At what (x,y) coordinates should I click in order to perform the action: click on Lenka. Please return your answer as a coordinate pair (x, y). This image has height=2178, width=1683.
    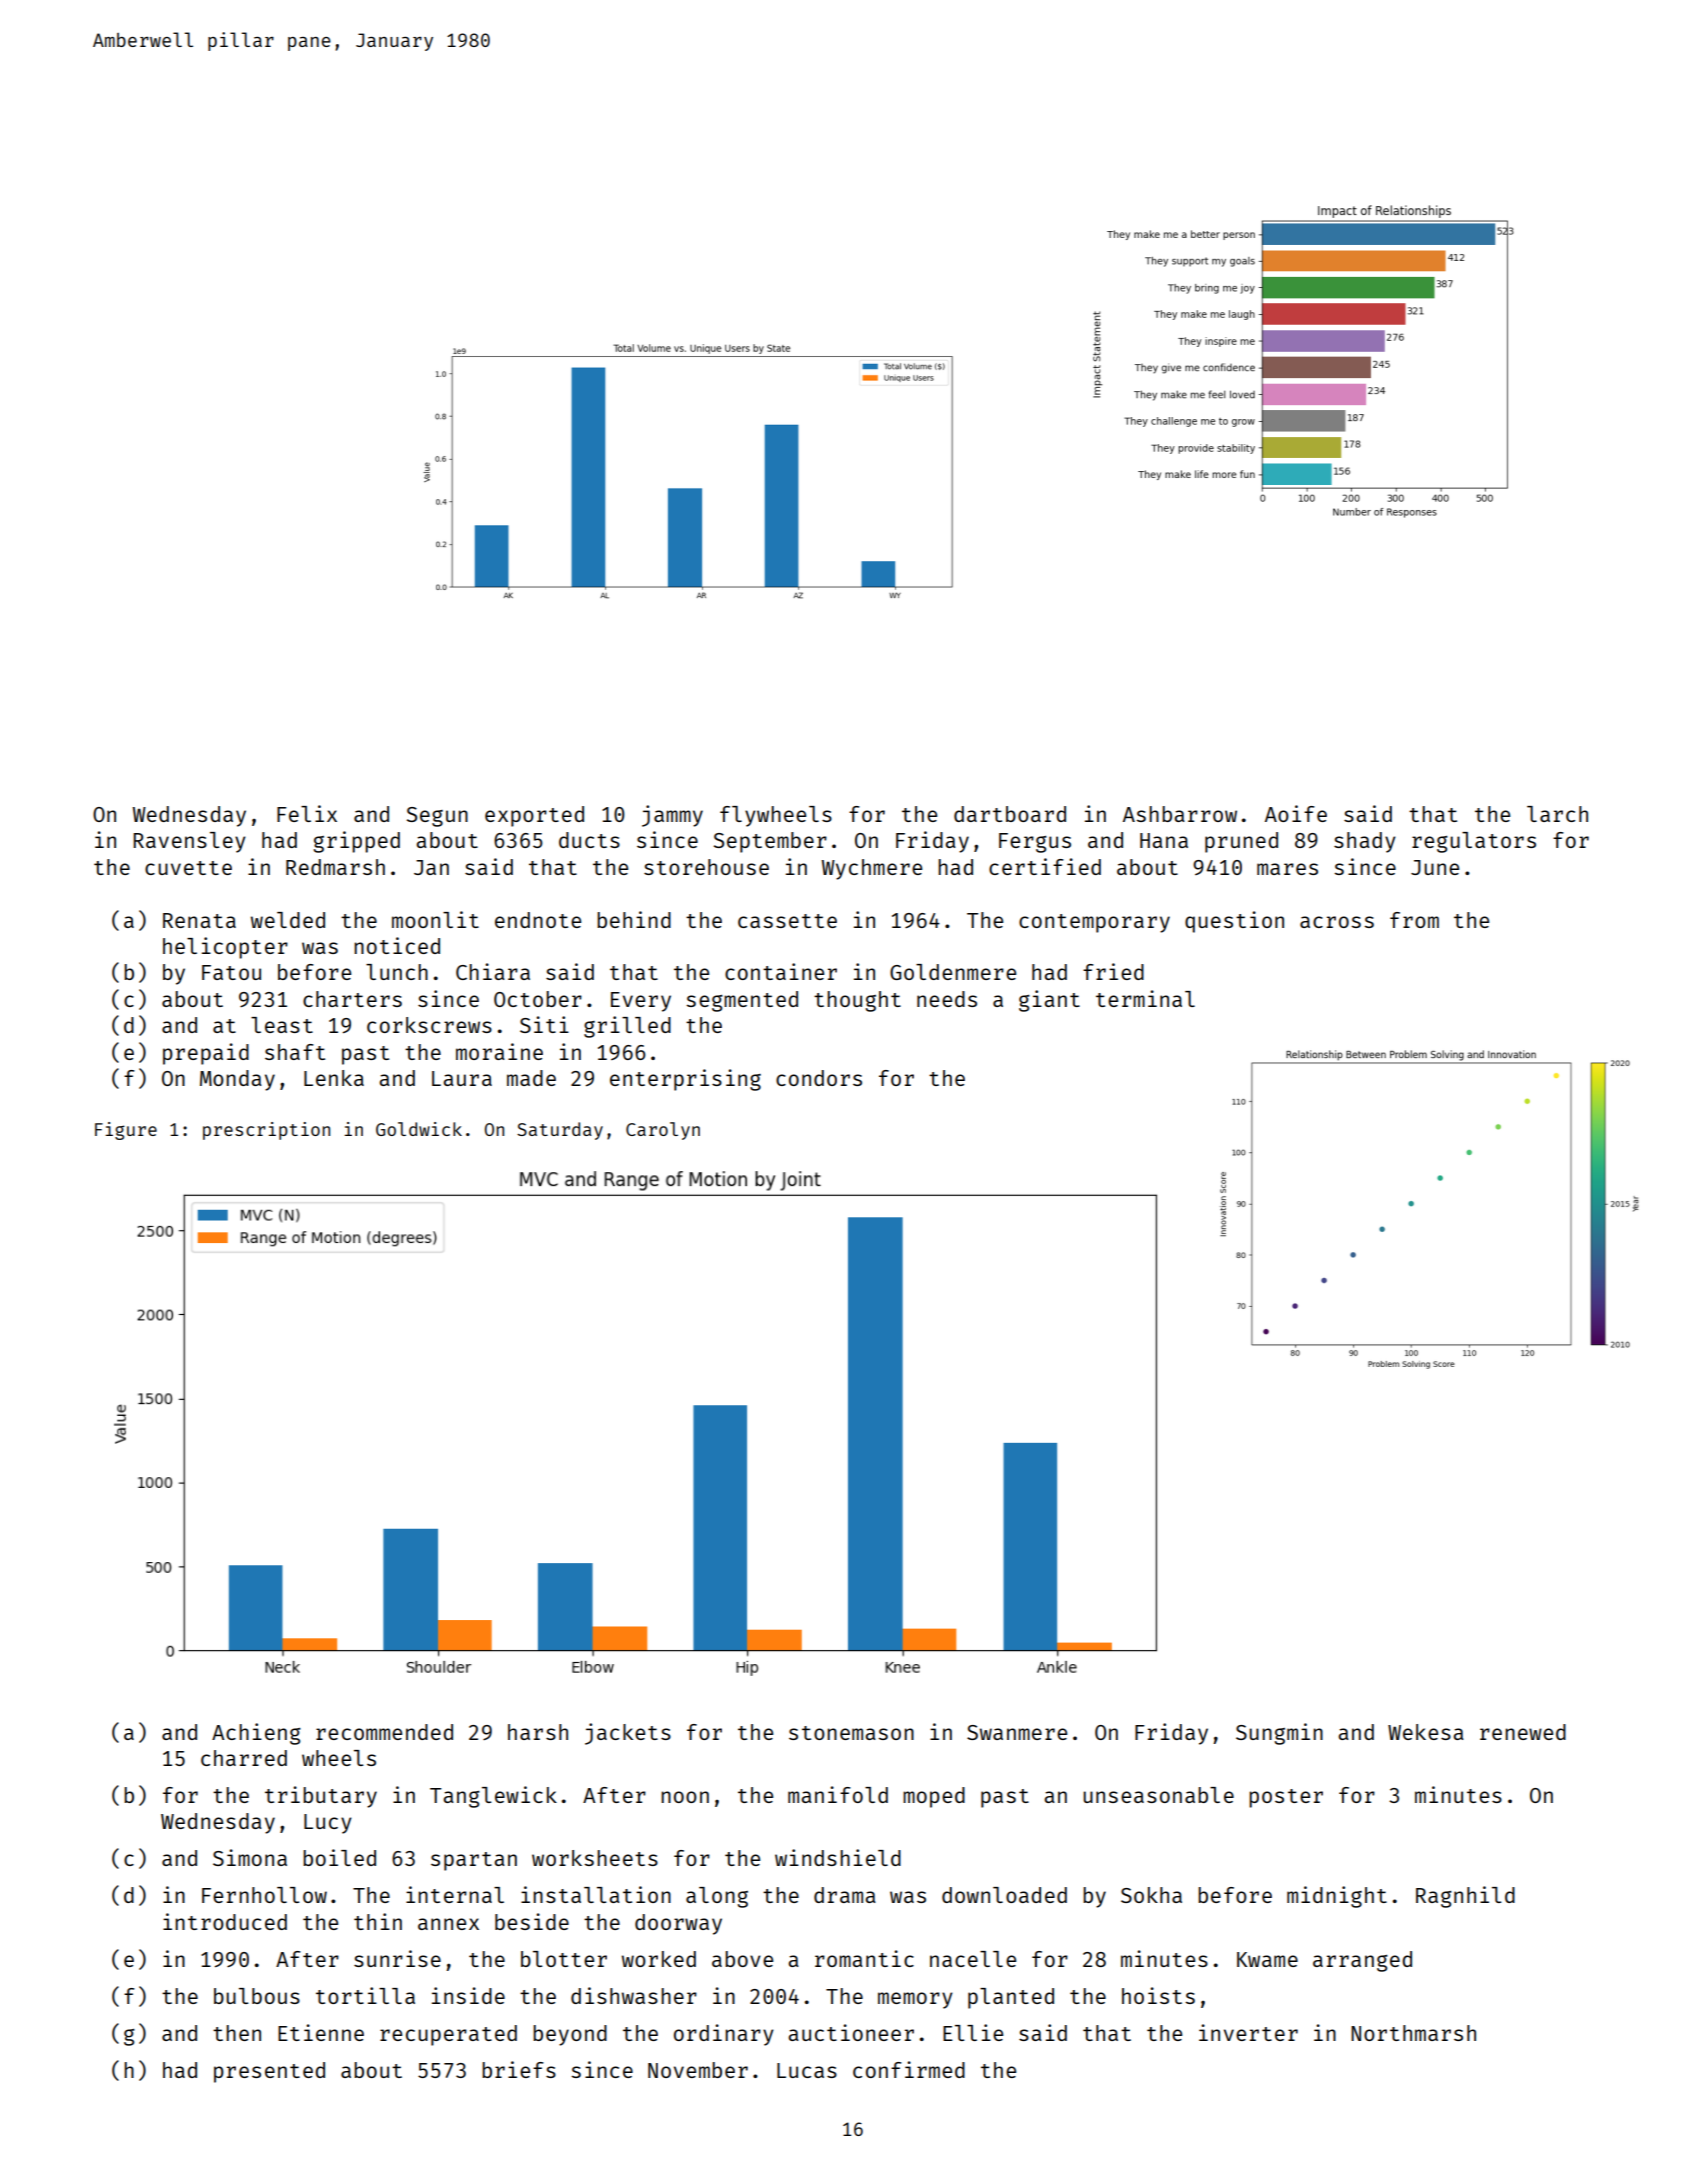
    Looking at the image, I should click on (334, 1078).
